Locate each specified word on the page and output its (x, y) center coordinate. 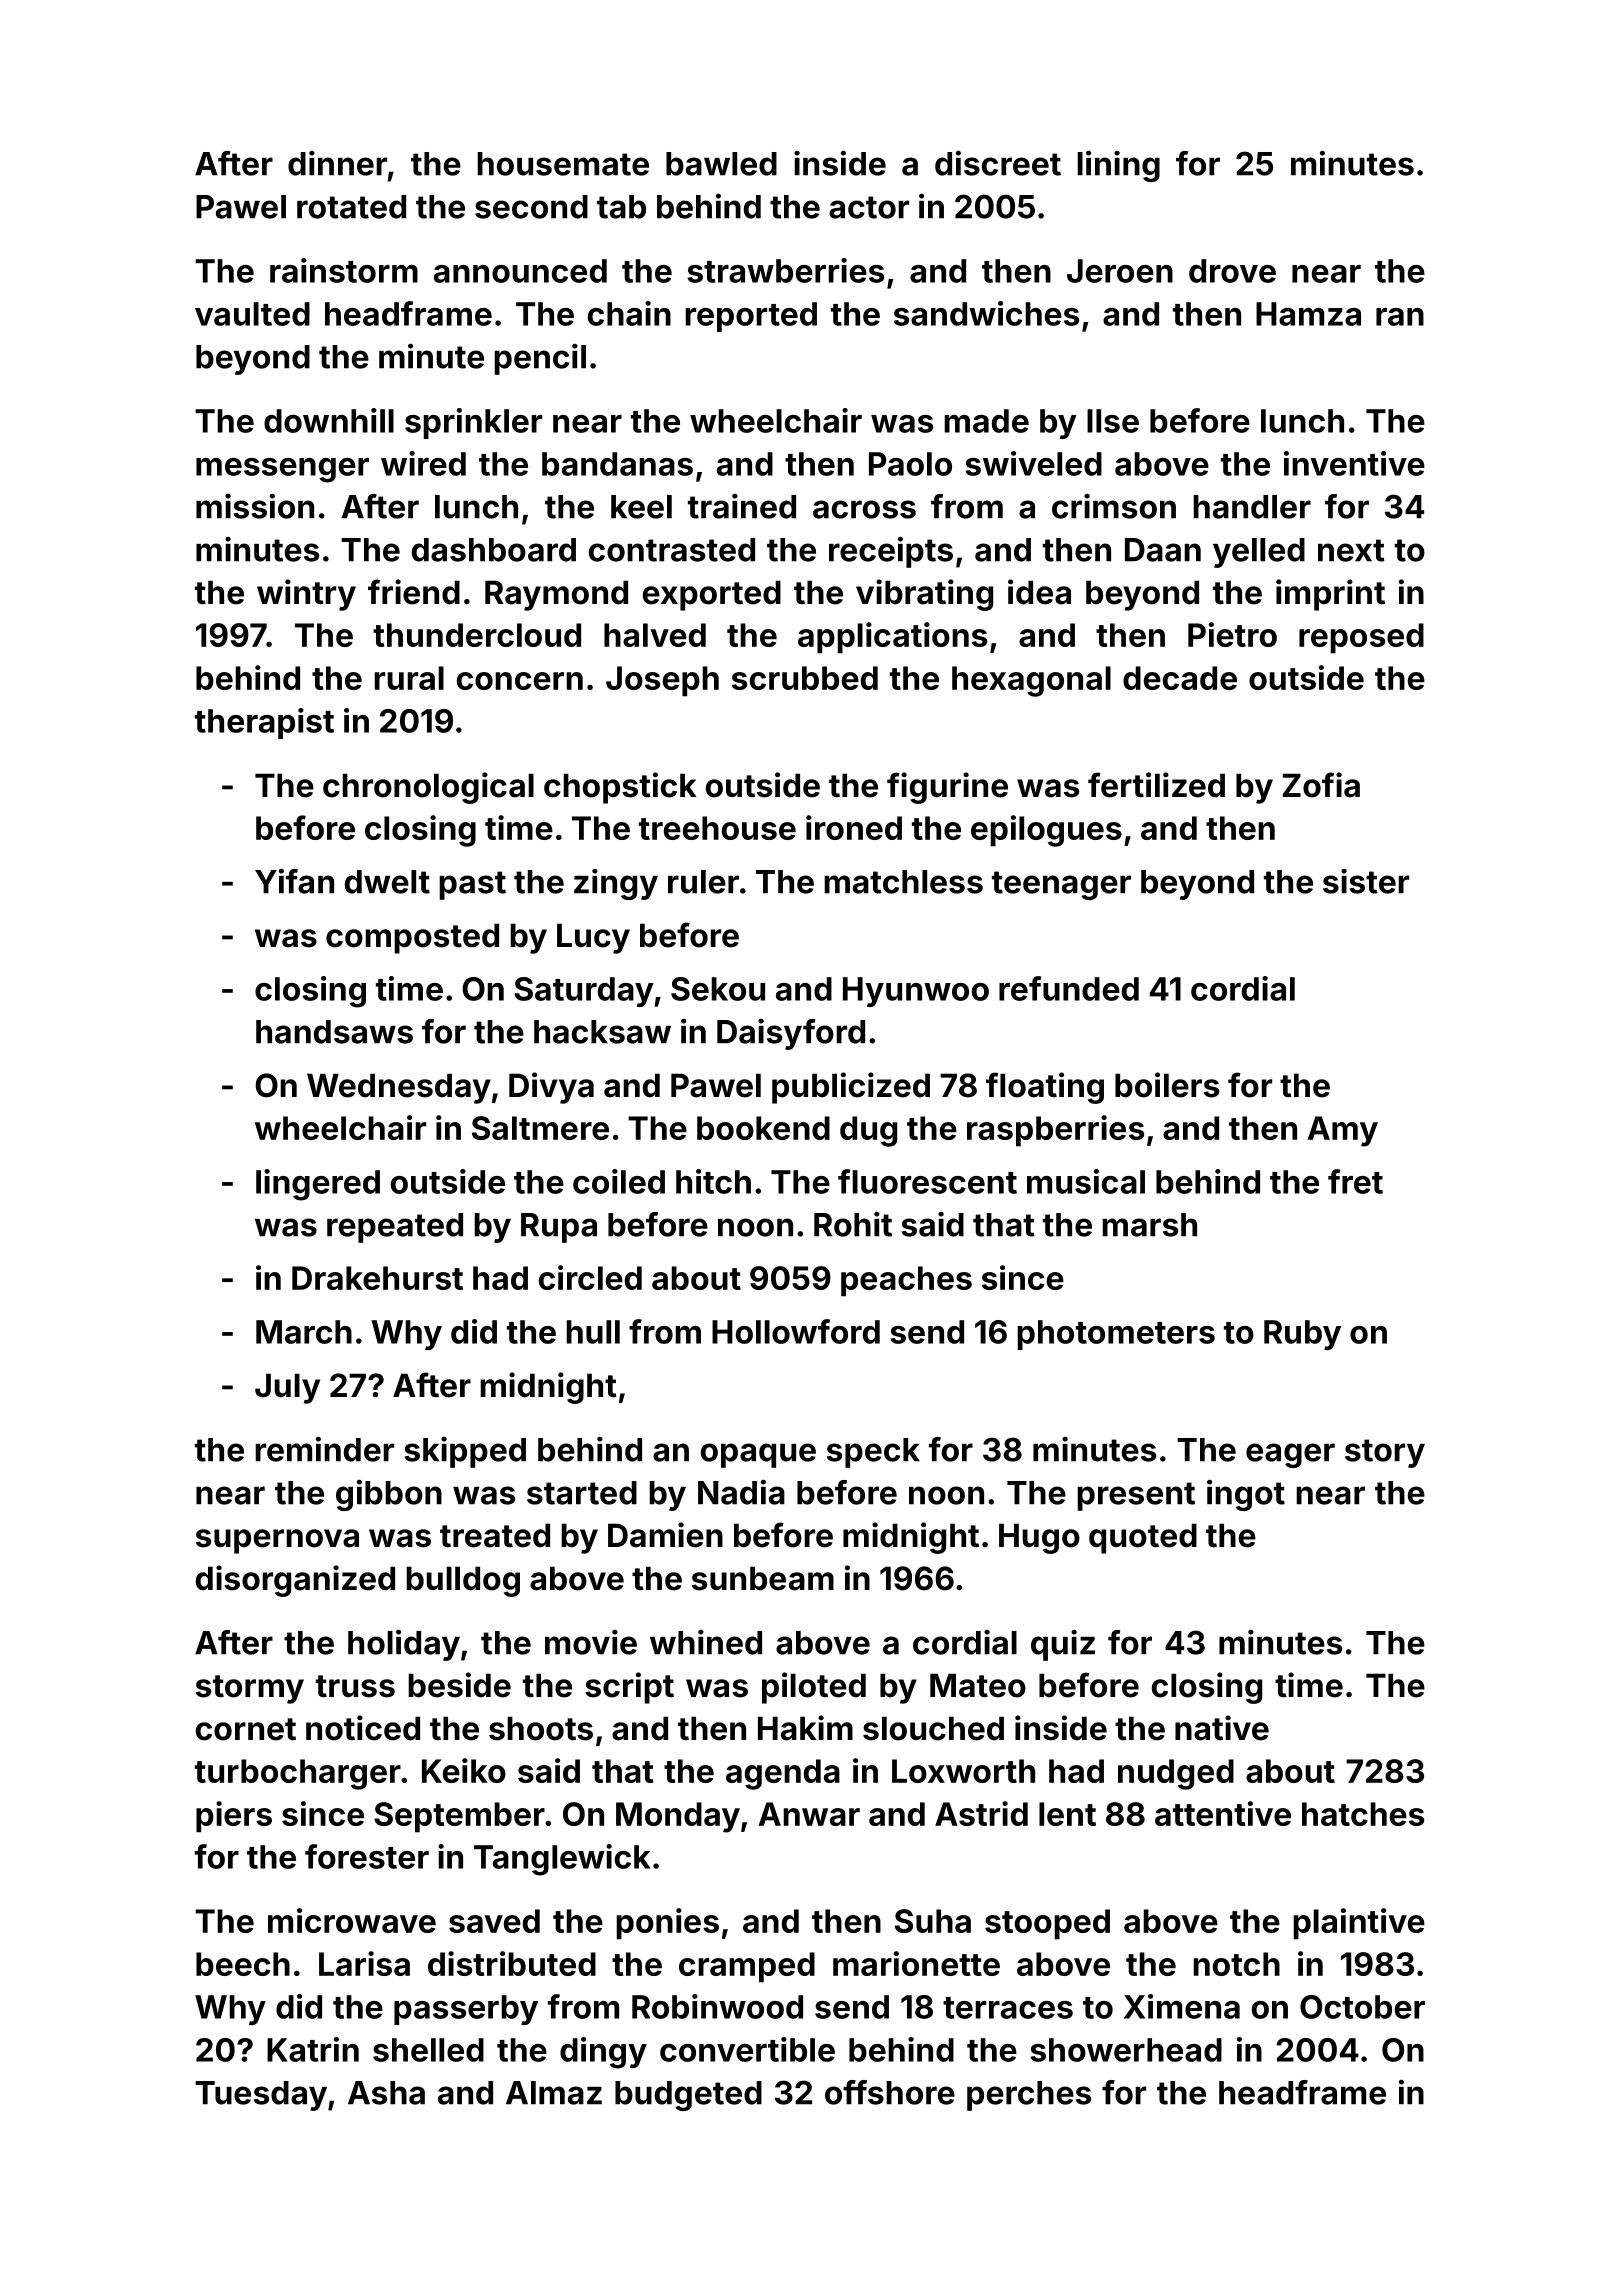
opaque (758, 1455)
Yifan (294, 881)
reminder (324, 1449)
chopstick (620, 788)
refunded (1069, 988)
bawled (721, 164)
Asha (386, 2093)
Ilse (1113, 421)
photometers (1116, 1335)
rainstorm (344, 270)
